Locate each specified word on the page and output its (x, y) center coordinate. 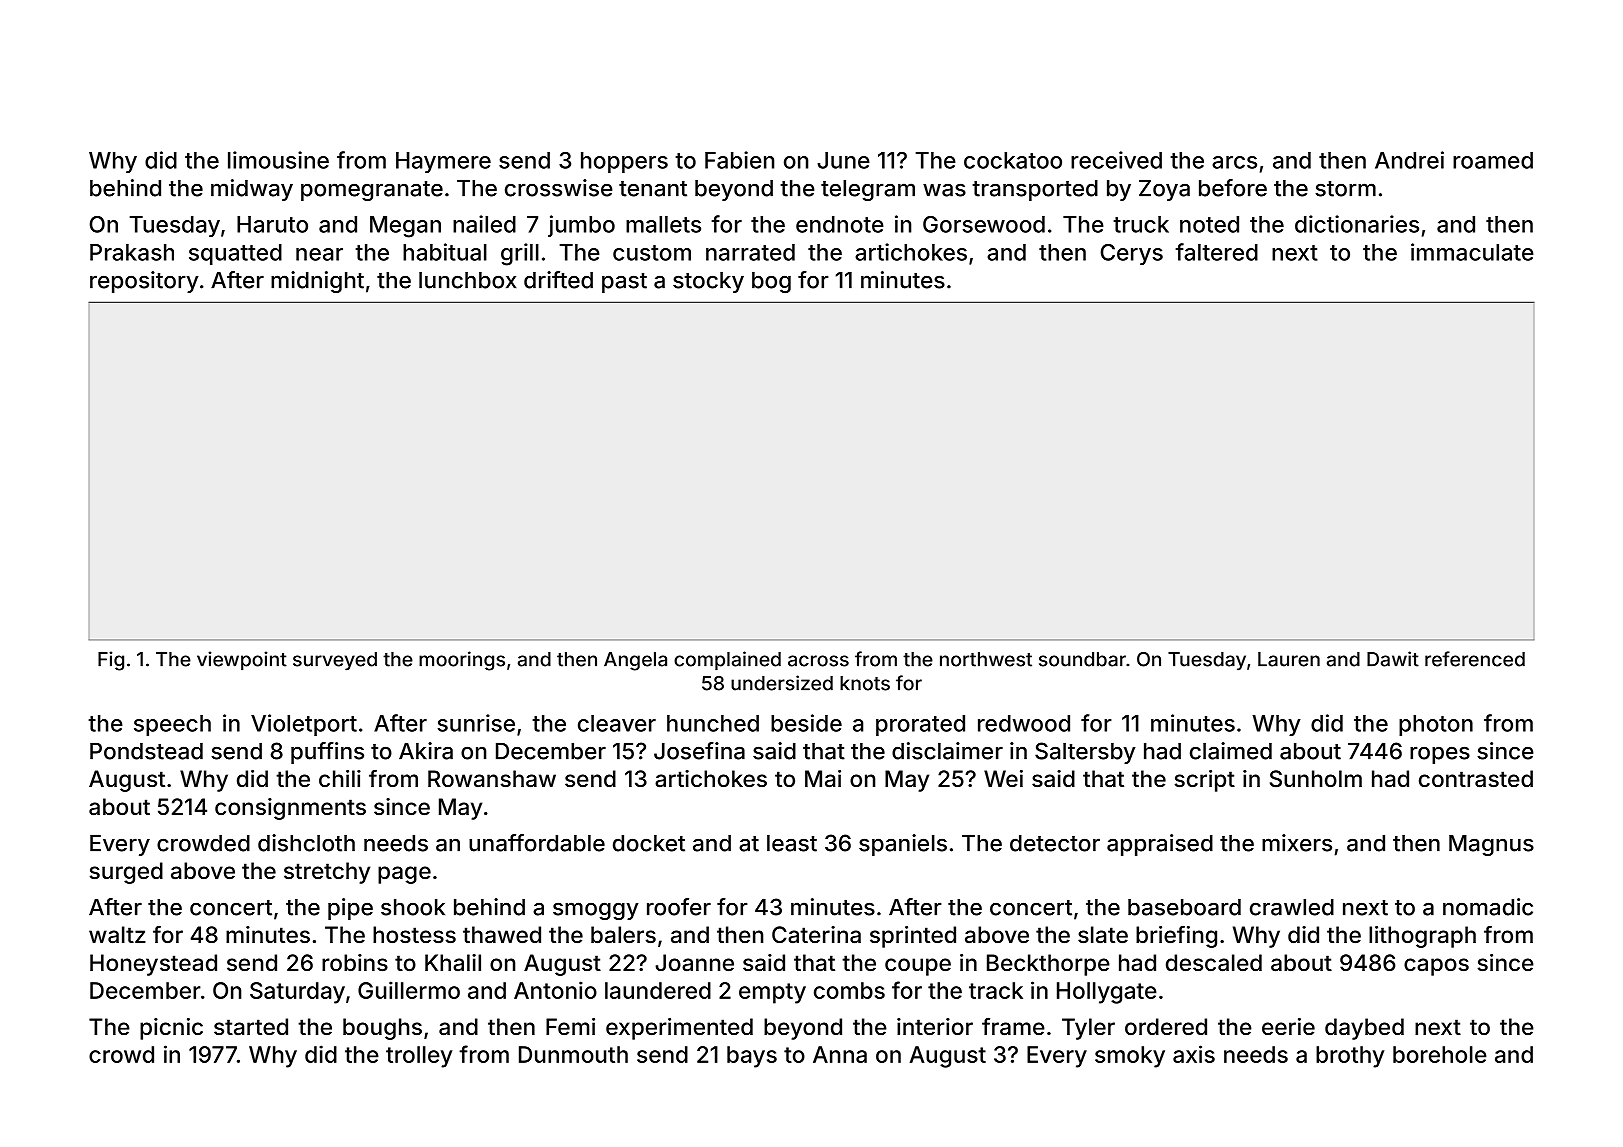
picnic (171, 1029)
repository (144, 282)
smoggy (596, 911)
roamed (1493, 160)
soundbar (1082, 659)
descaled (1214, 963)
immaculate (1472, 252)
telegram (868, 190)
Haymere (443, 162)
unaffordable (537, 843)
